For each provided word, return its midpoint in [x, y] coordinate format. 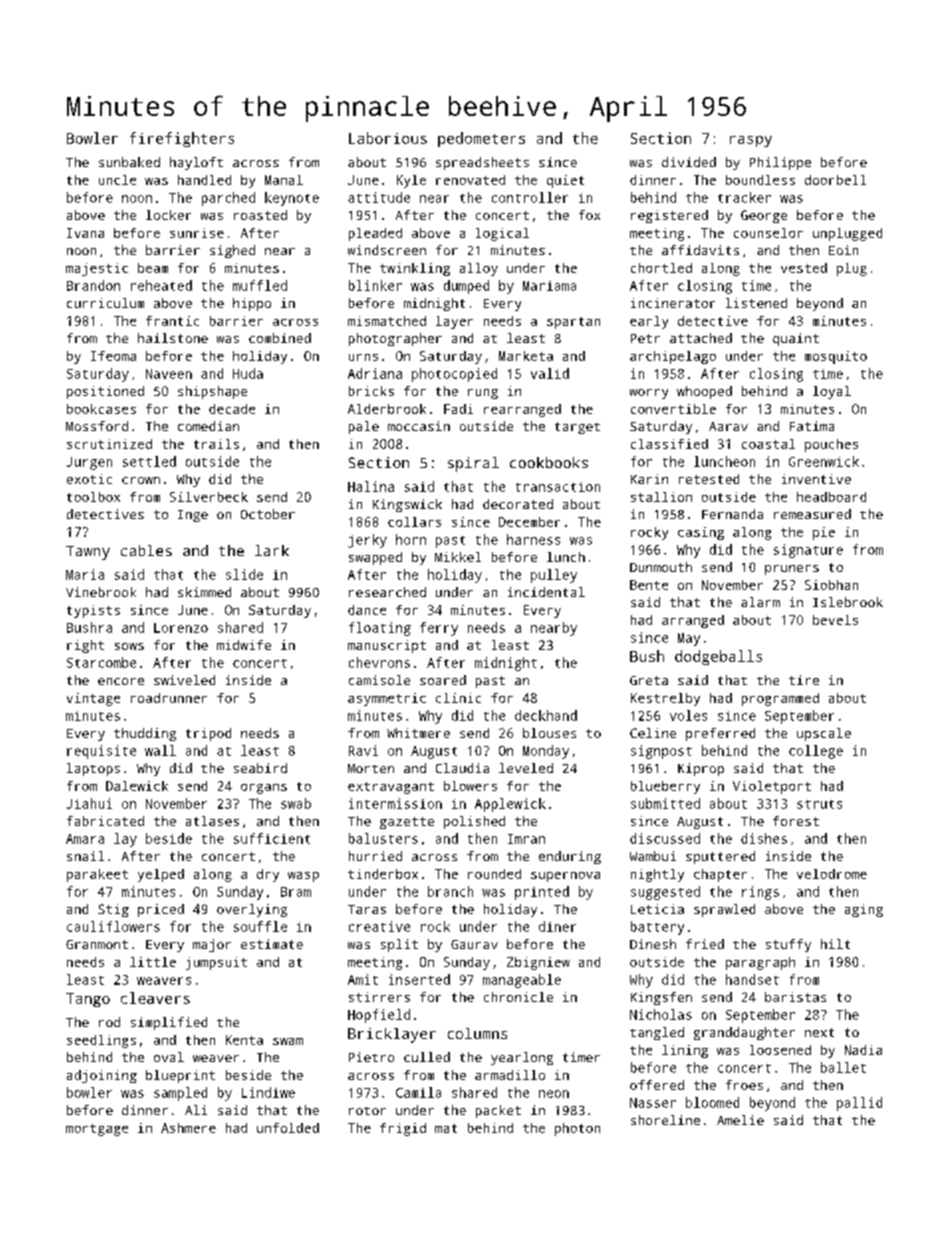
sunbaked [129, 162]
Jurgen [89, 463]
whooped [704, 392]
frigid [403, 1129]
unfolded [288, 1128]
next [819, 1032]
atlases [212, 821]
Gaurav [474, 944]
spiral [473, 464]
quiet [565, 181]
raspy [751, 141]
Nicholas [661, 1014]
